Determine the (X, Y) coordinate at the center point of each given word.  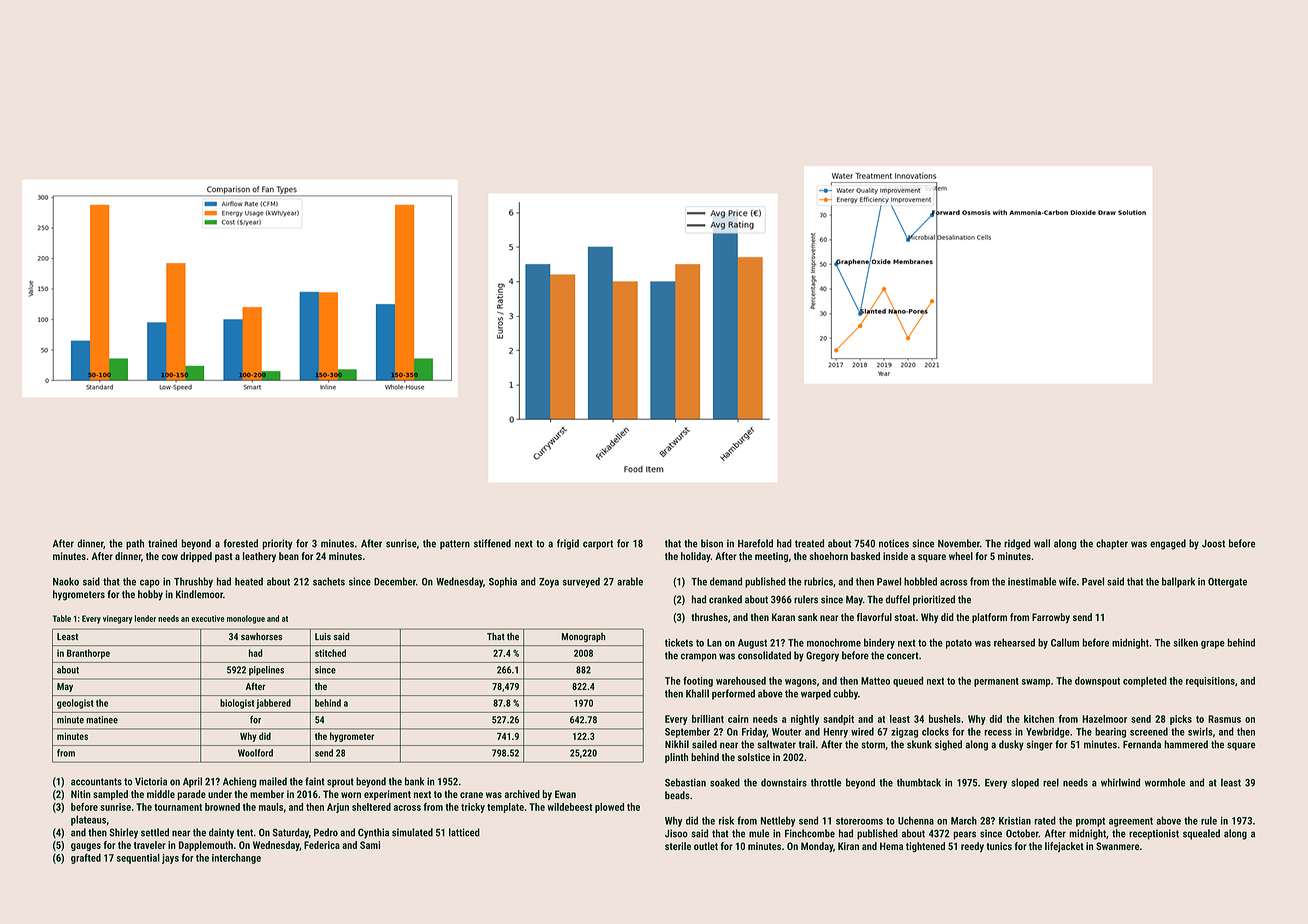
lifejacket (1064, 847)
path (135, 544)
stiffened (492, 543)
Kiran (848, 846)
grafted (86, 858)
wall (1042, 543)
